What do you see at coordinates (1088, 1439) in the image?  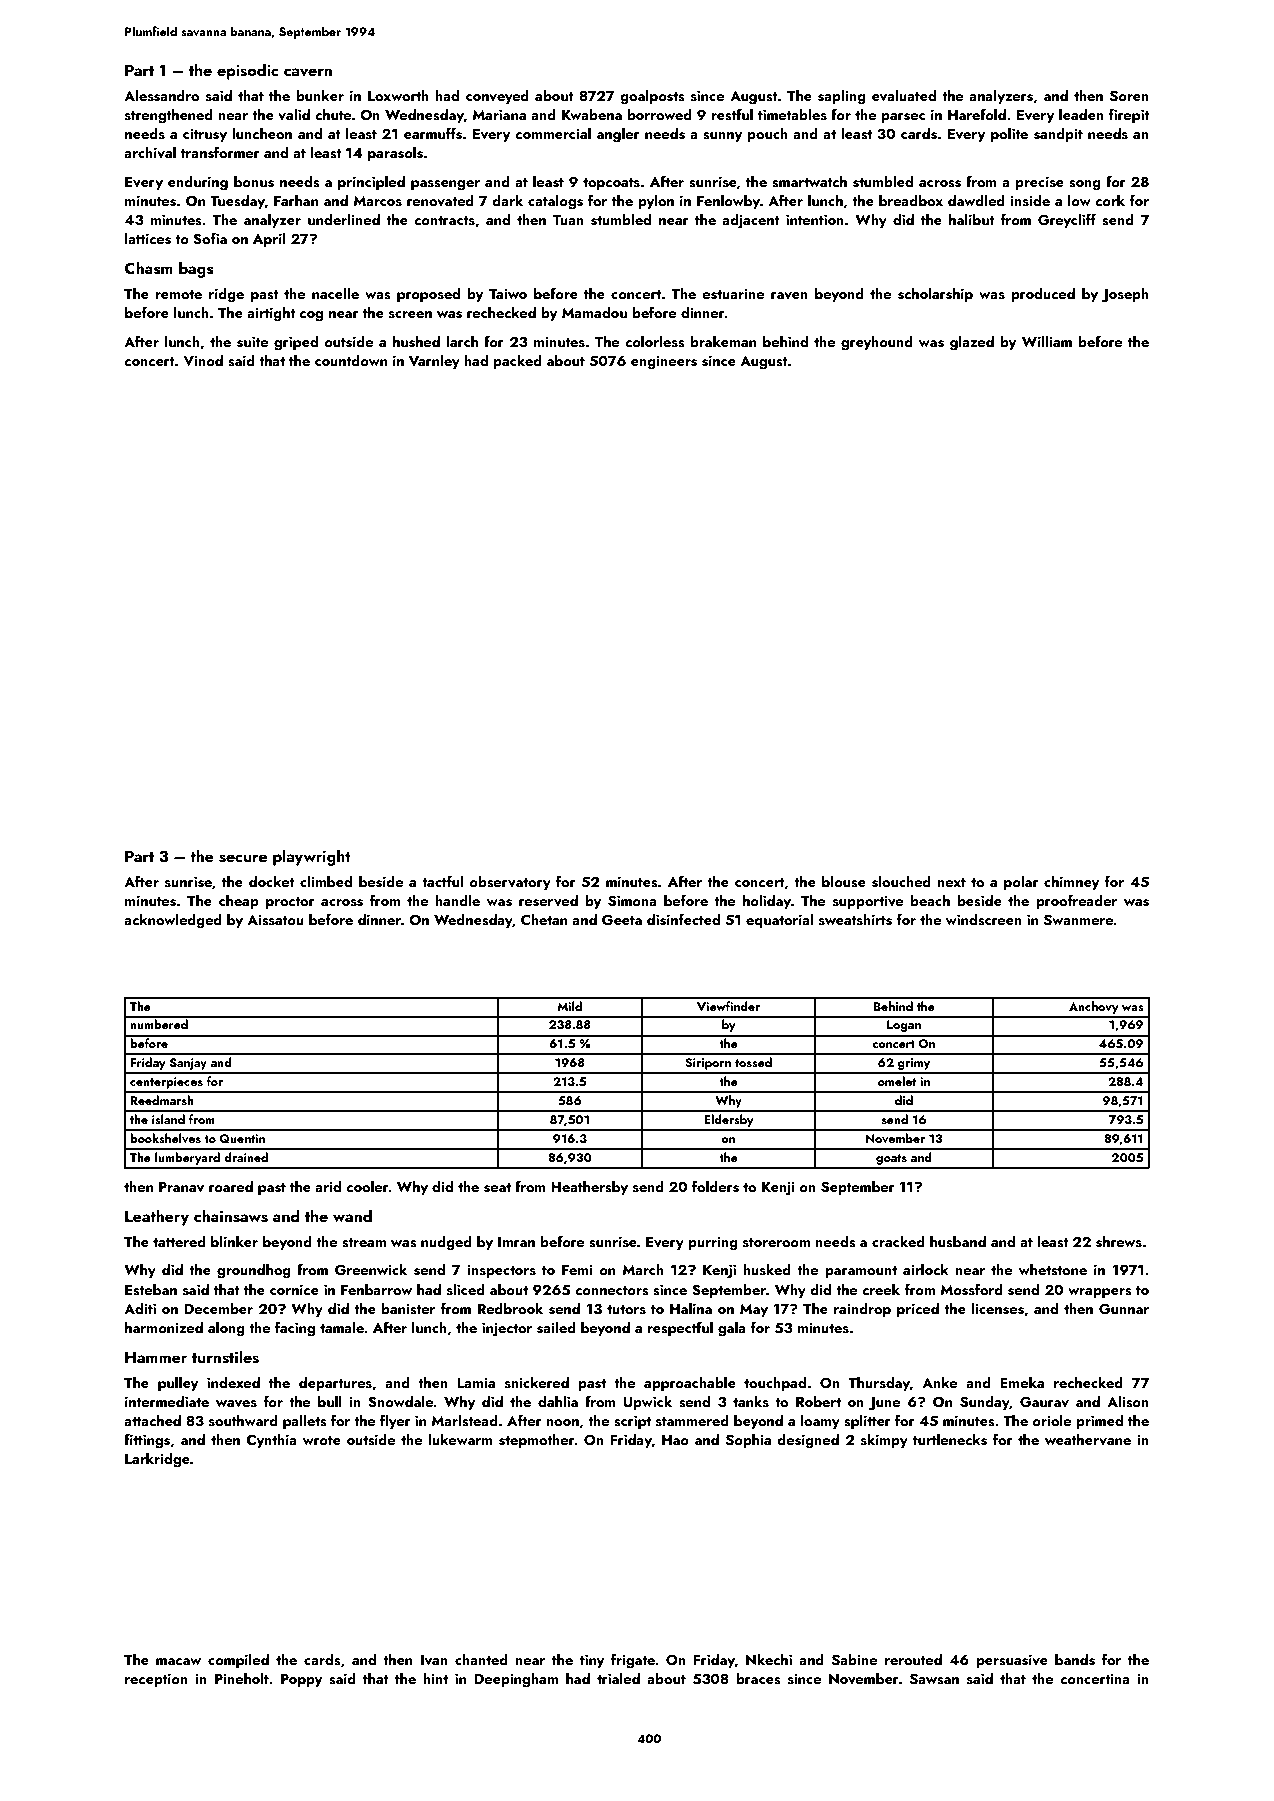 I see `weathervane` at bounding box center [1088, 1439].
